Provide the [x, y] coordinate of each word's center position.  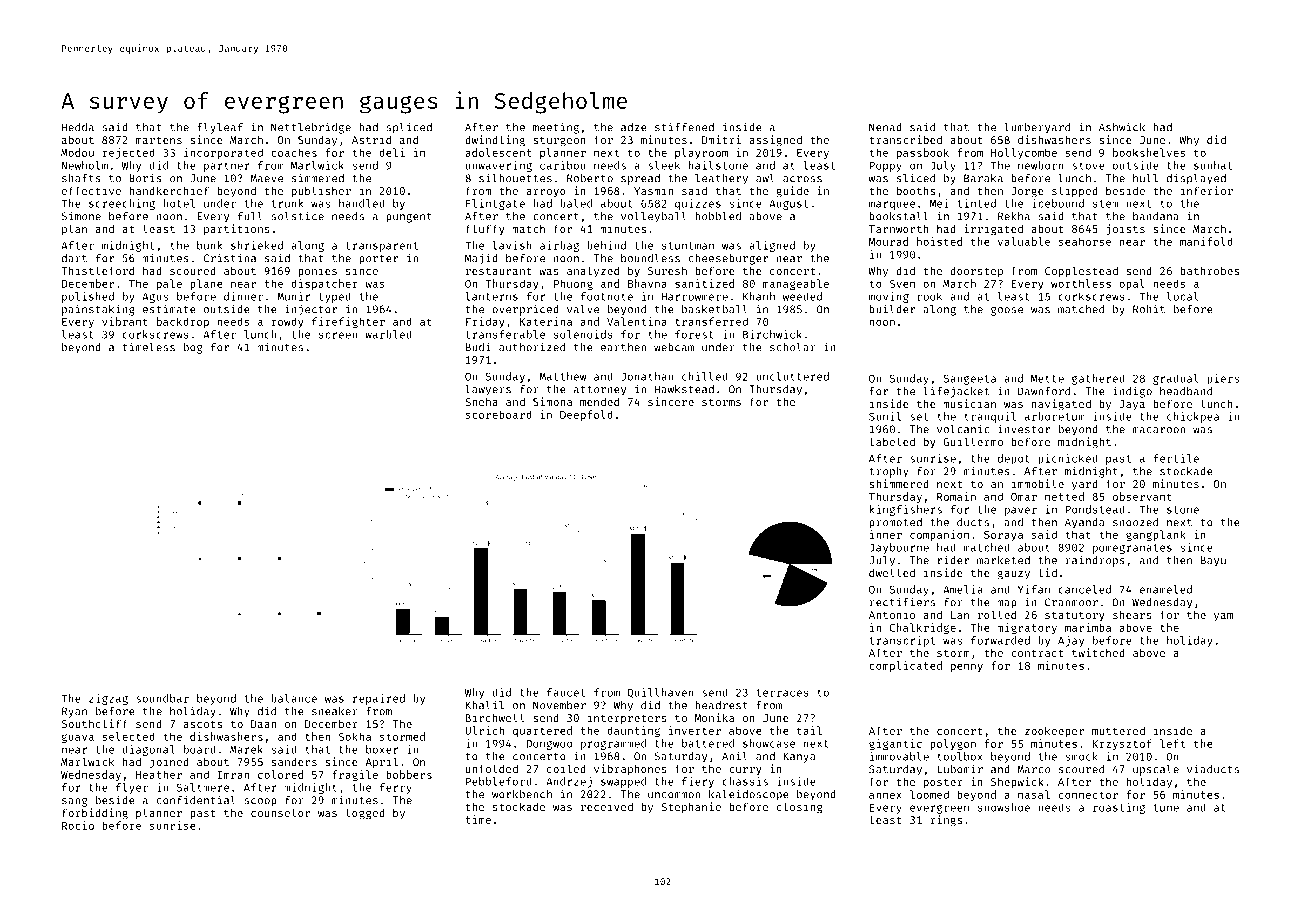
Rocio [78, 825]
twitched [1098, 652]
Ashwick [1122, 127]
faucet [566, 692]
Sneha [481, 401]
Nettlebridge [311, 128]
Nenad [885, 127]
